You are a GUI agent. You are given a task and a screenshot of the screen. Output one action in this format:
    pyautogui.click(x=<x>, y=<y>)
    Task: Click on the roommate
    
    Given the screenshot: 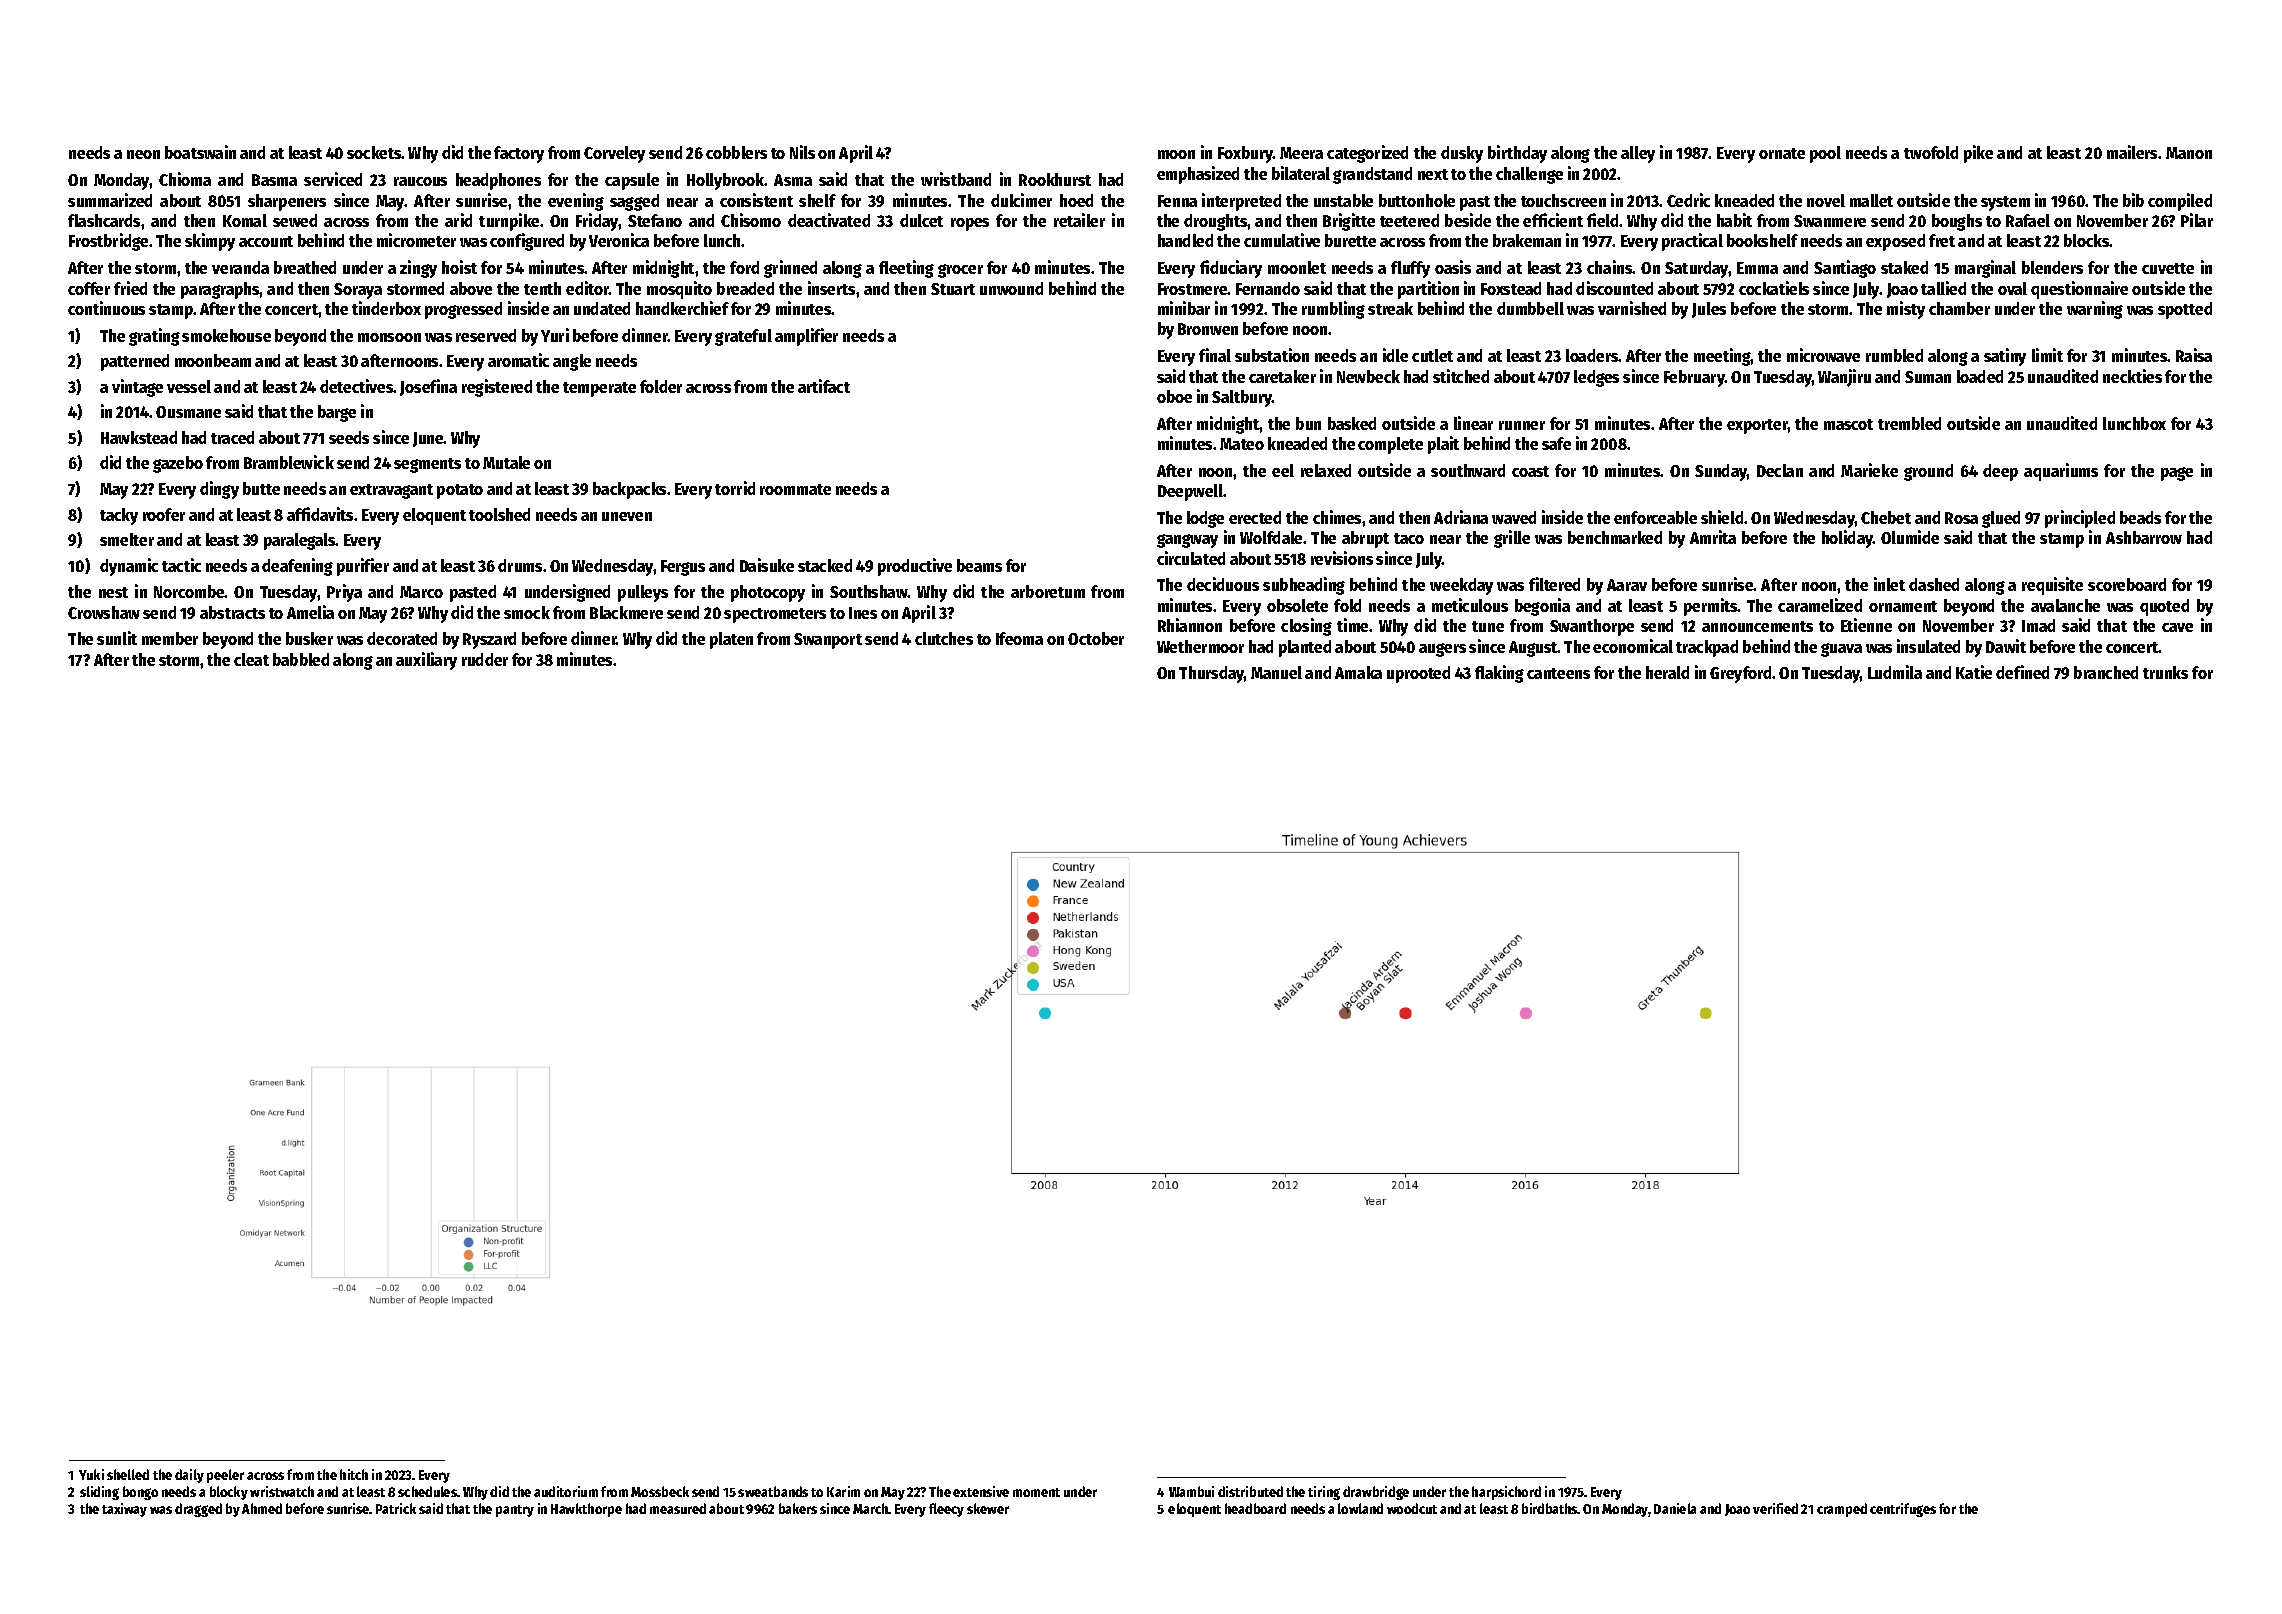 What is the action you would take?
    pyautogui.click(x=795, y=489)
